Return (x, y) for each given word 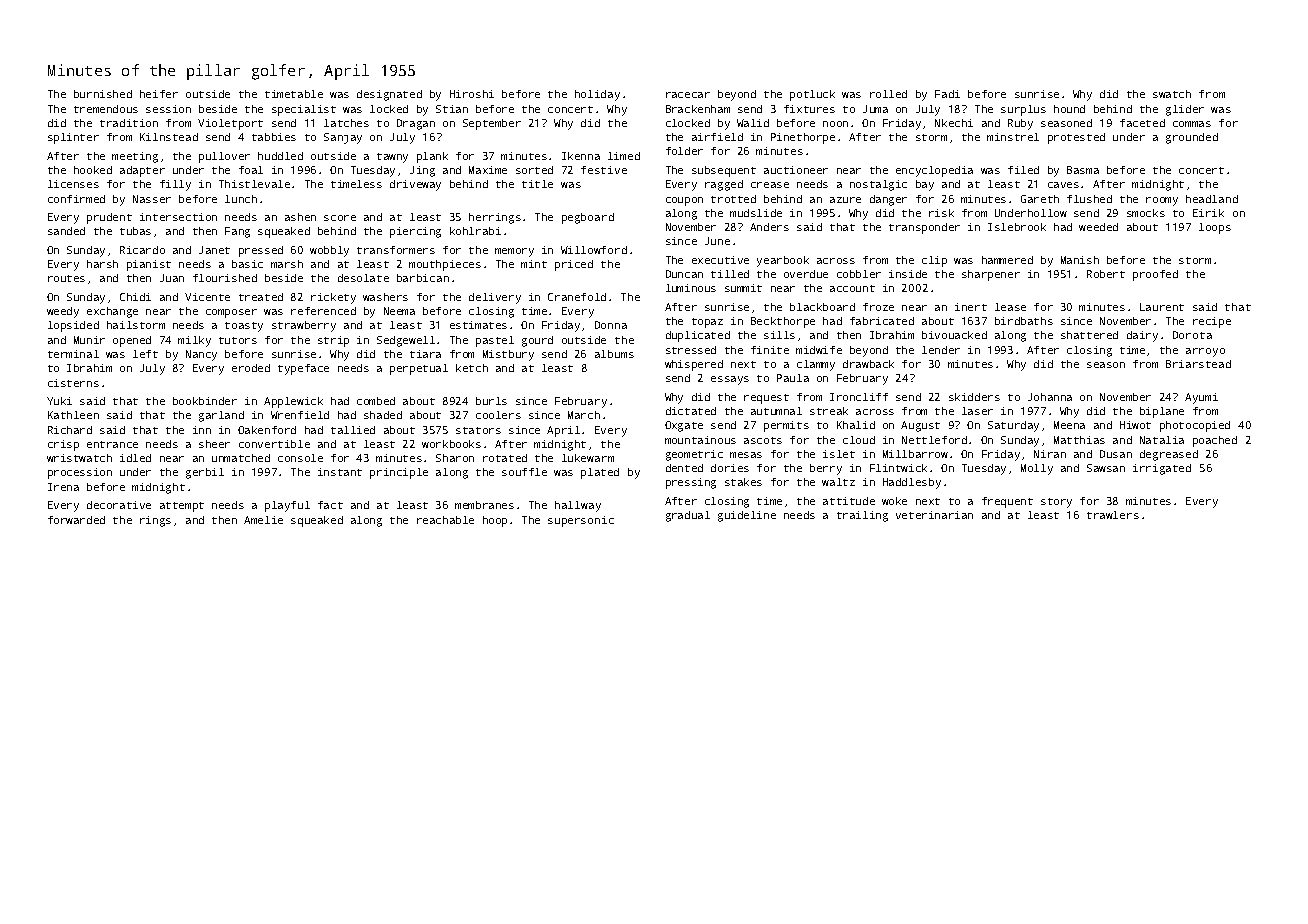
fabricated (882, 321)
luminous (691, 288)
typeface (303, 369)
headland (1212, 199)
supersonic (581, 521)
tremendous (106, 109)
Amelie (263, 520)
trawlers (1113, 515)
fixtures (809, 109)
